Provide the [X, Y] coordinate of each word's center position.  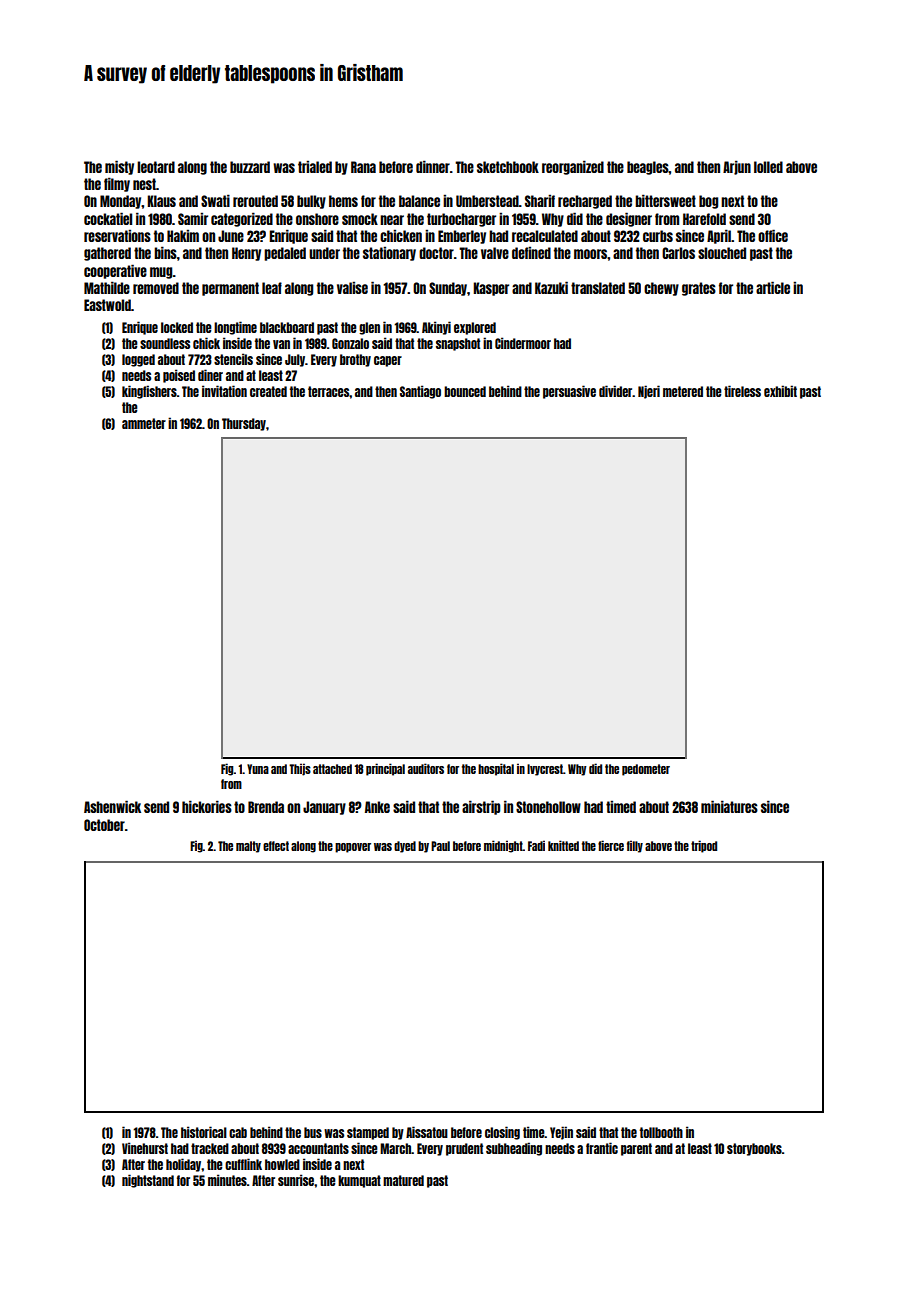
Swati [215, 200]
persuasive [569, 392]
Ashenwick [112, 806]
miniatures [729, 806]
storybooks [754, 1149]
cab [238, 1132]
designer [629, 219]
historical [204, 1132]
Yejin [561, 1133]
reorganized [573, 167]
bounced [465, 391]
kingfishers [149, 392]
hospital [496, 769]
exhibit [780, 391]
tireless [742, 391]
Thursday [244, 424]
